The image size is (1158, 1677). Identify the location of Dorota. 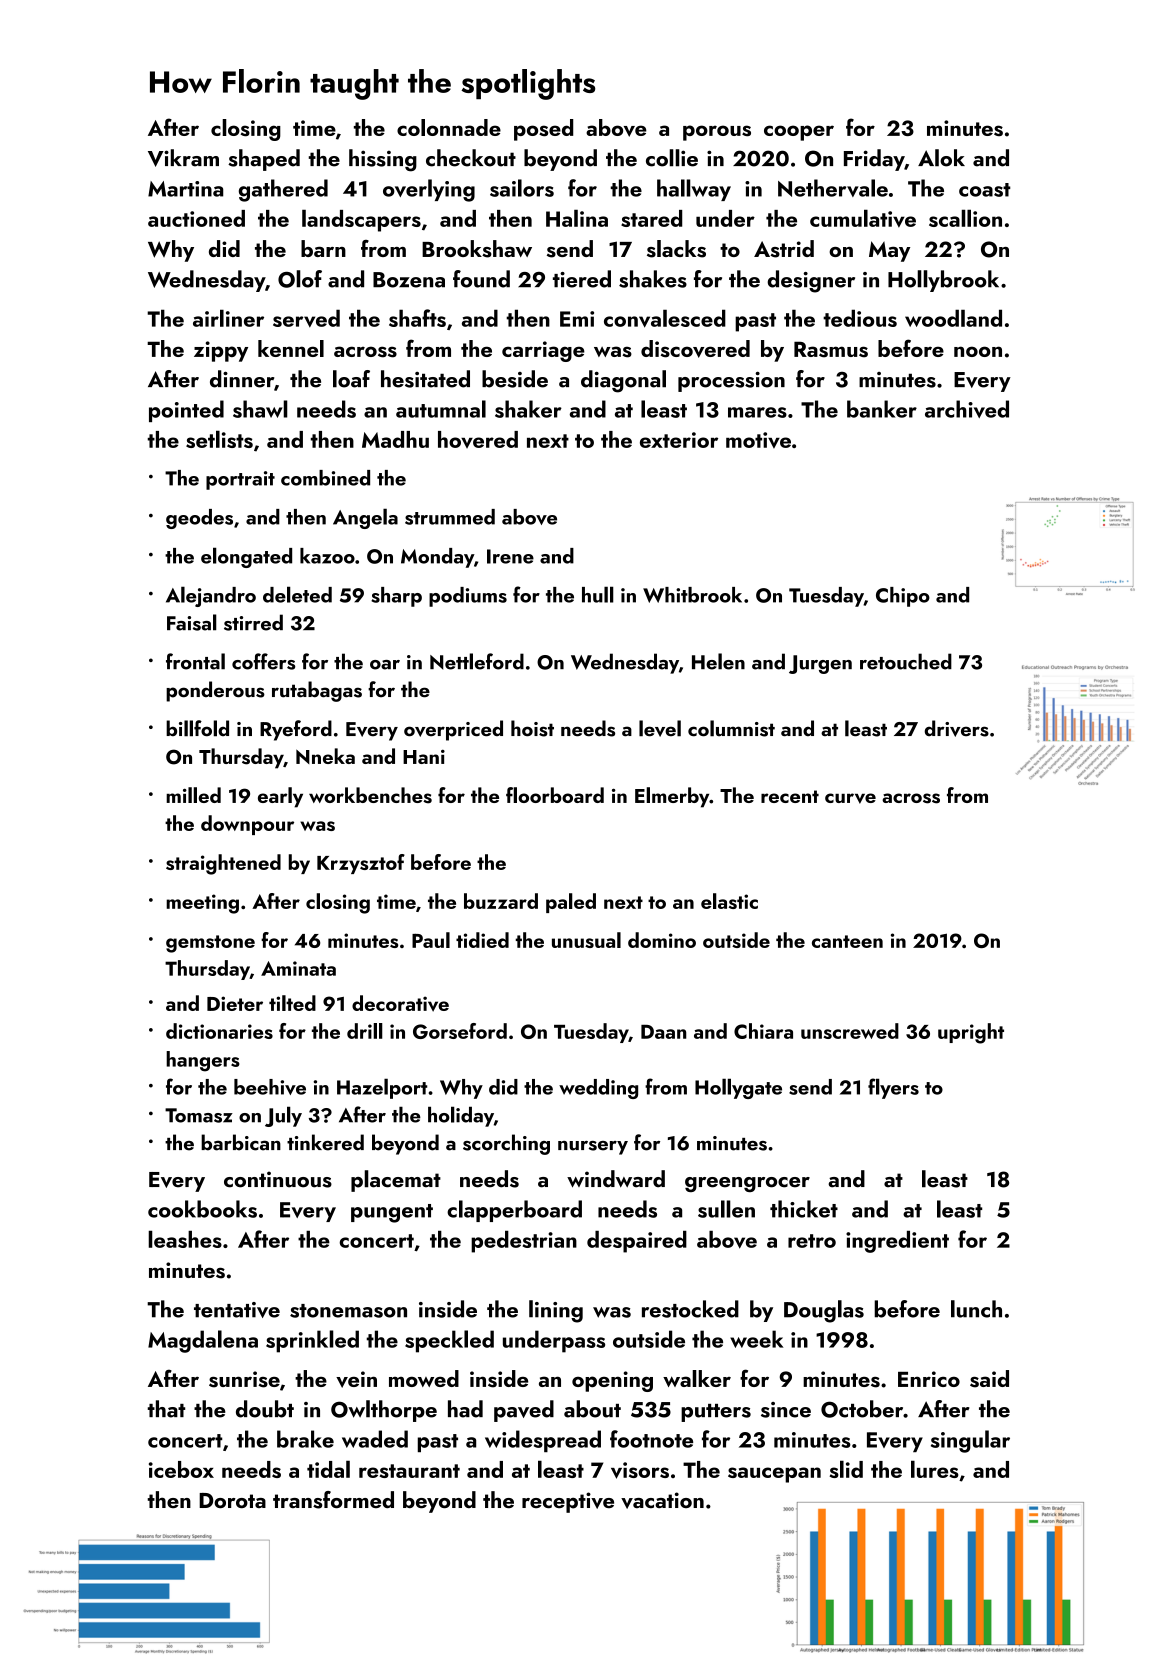
(232, 1500).
